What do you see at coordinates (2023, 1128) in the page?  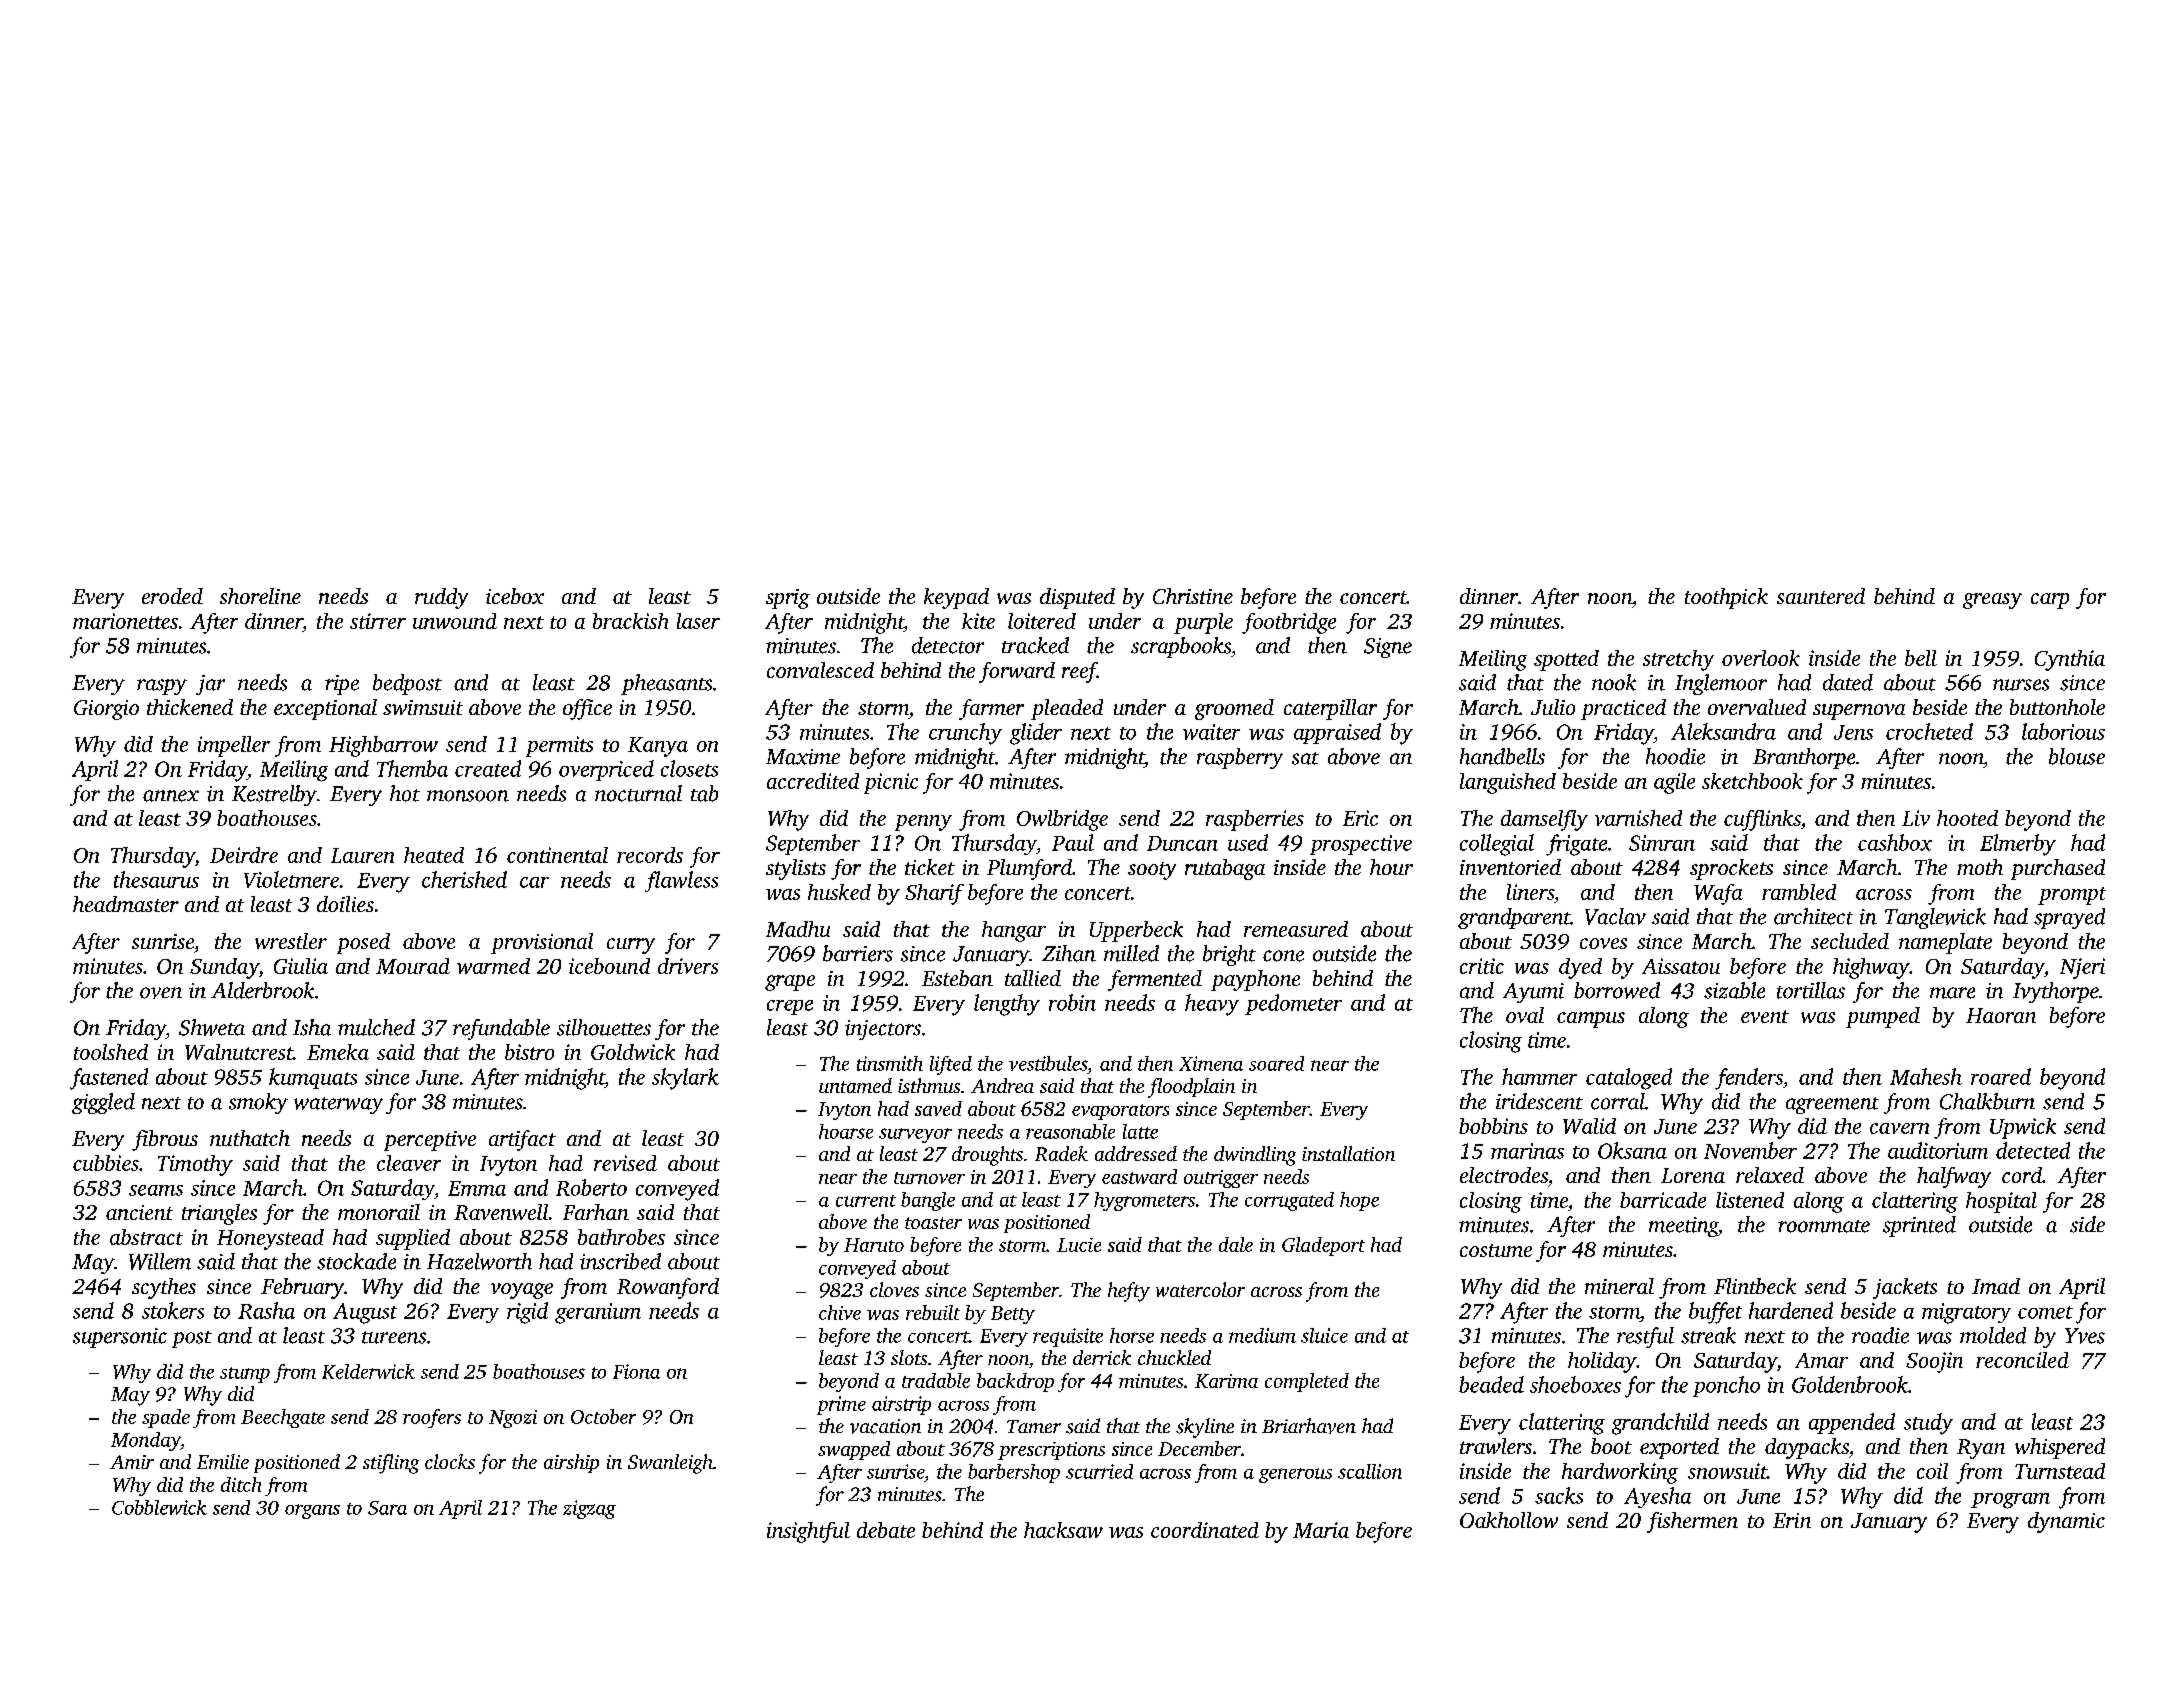 I see `Upwick` at bounding box center [2023, 1128].
